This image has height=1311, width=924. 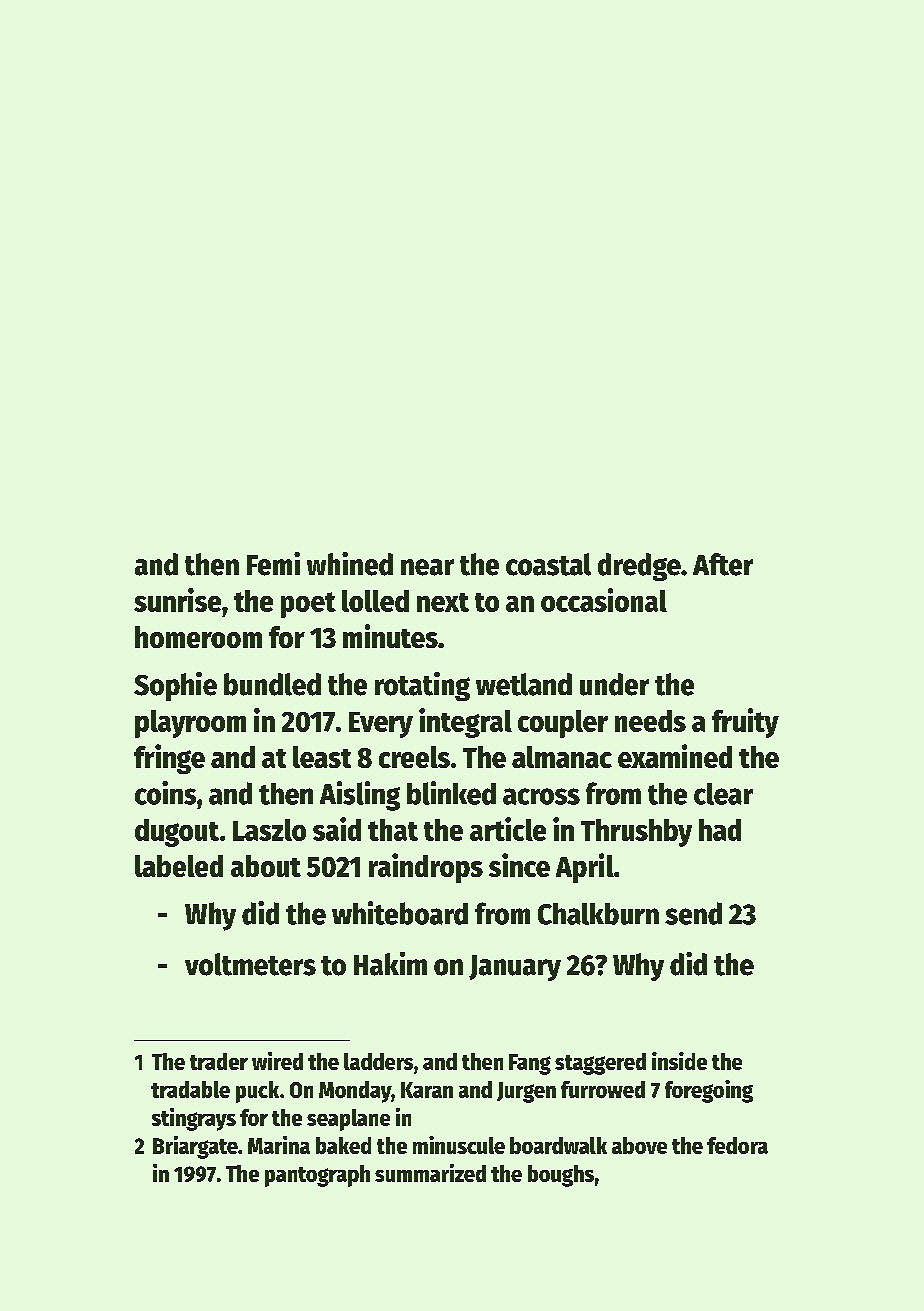 What do you see at coordinates (515, 968) in the image?
I see `January` at bounding box center [515, 968].
